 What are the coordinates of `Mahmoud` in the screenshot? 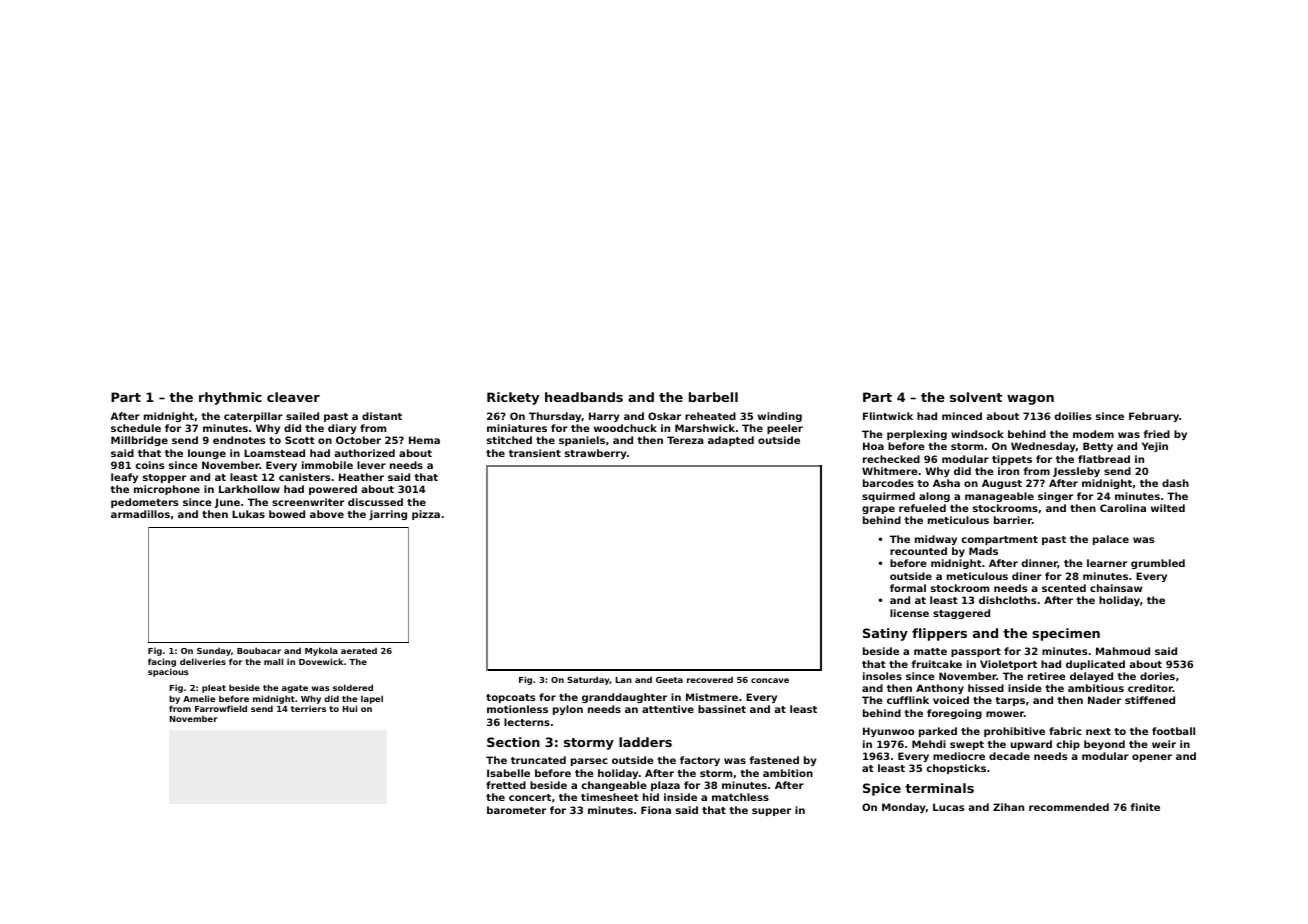 It's located at (1123, 651).
